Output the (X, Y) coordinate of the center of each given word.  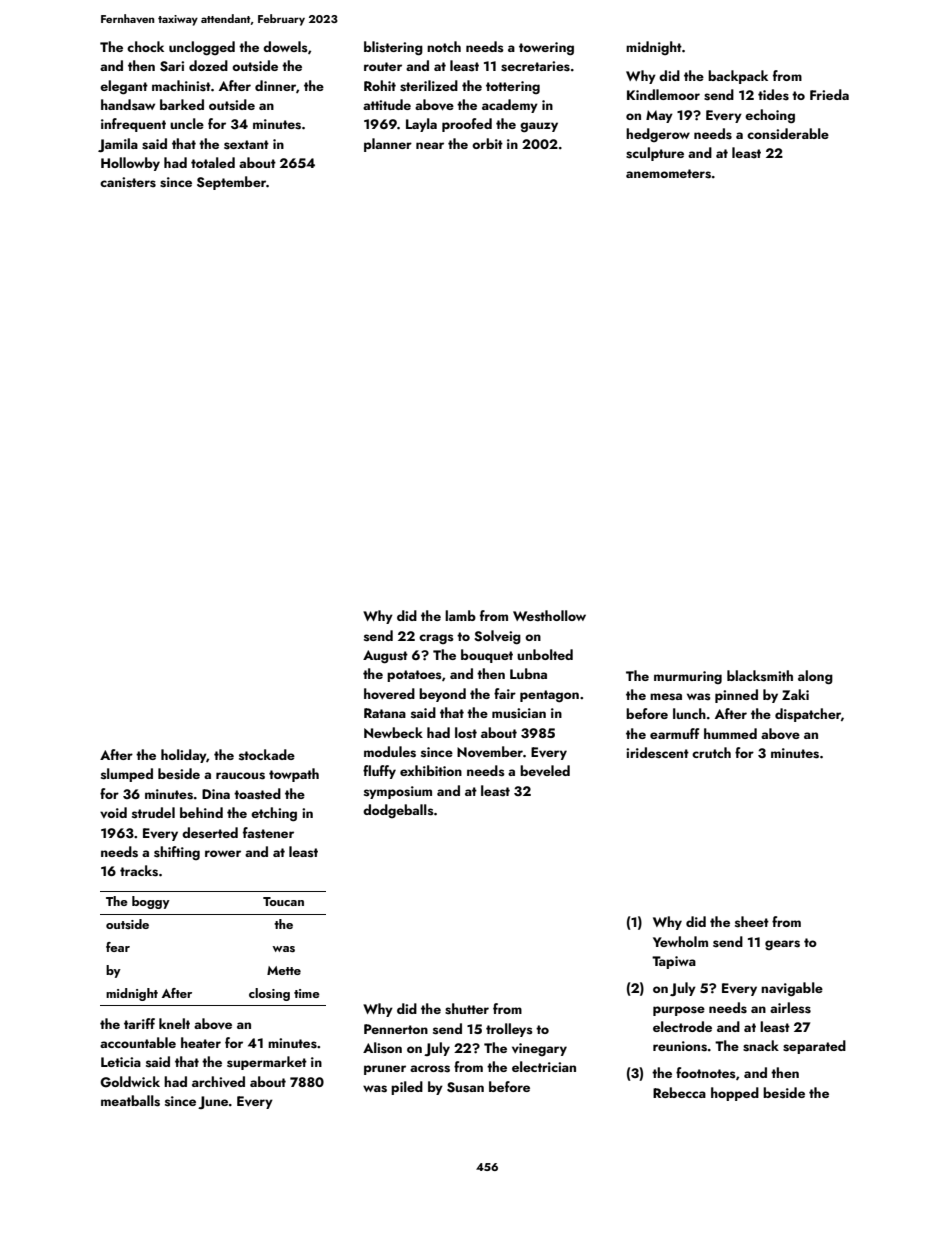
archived (218, 1081)
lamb (460, 615)
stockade (267, 755)
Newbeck (393, 732)
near (430, 145)
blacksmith (760, 676)
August (385, 657)
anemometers (668, 174)
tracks (139, 871)
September (231, 183)
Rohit (380, 85)
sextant (246, 145)
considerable (788, 134)
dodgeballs (398, 811)
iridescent (657, 753)
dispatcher (808, 715)
